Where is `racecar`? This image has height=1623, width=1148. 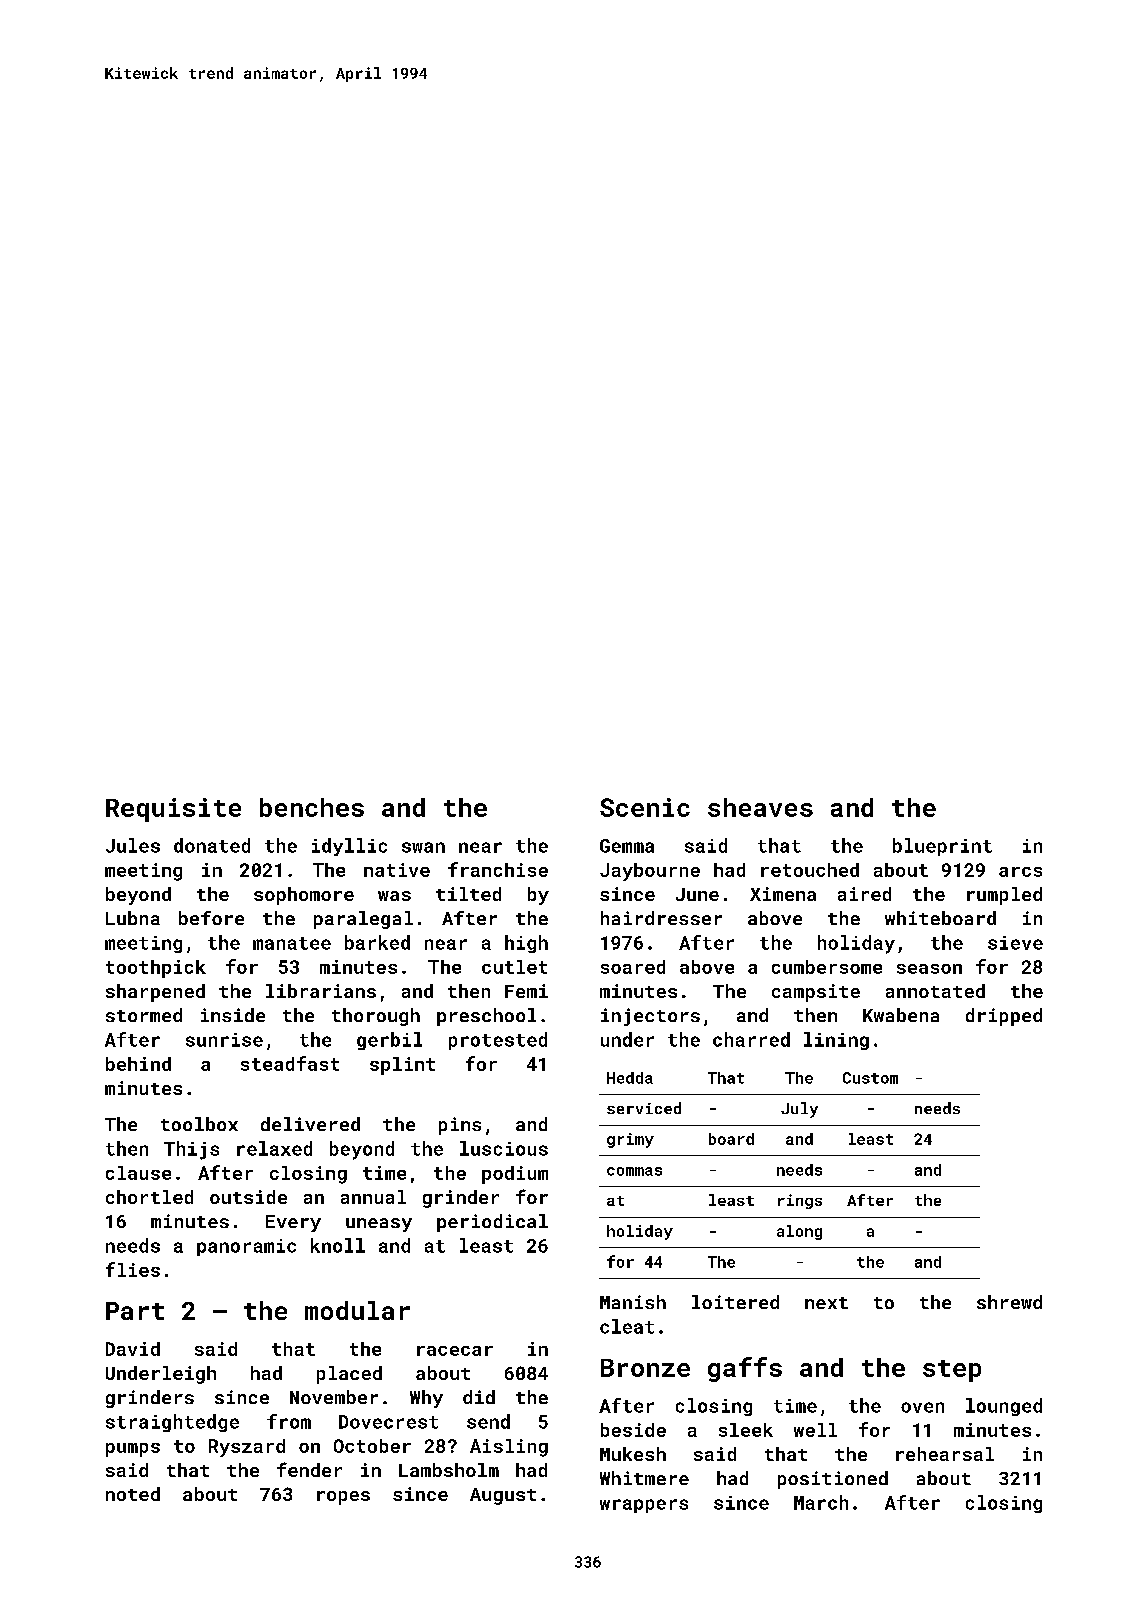 racecar is located at coordinates (455, 1351).
